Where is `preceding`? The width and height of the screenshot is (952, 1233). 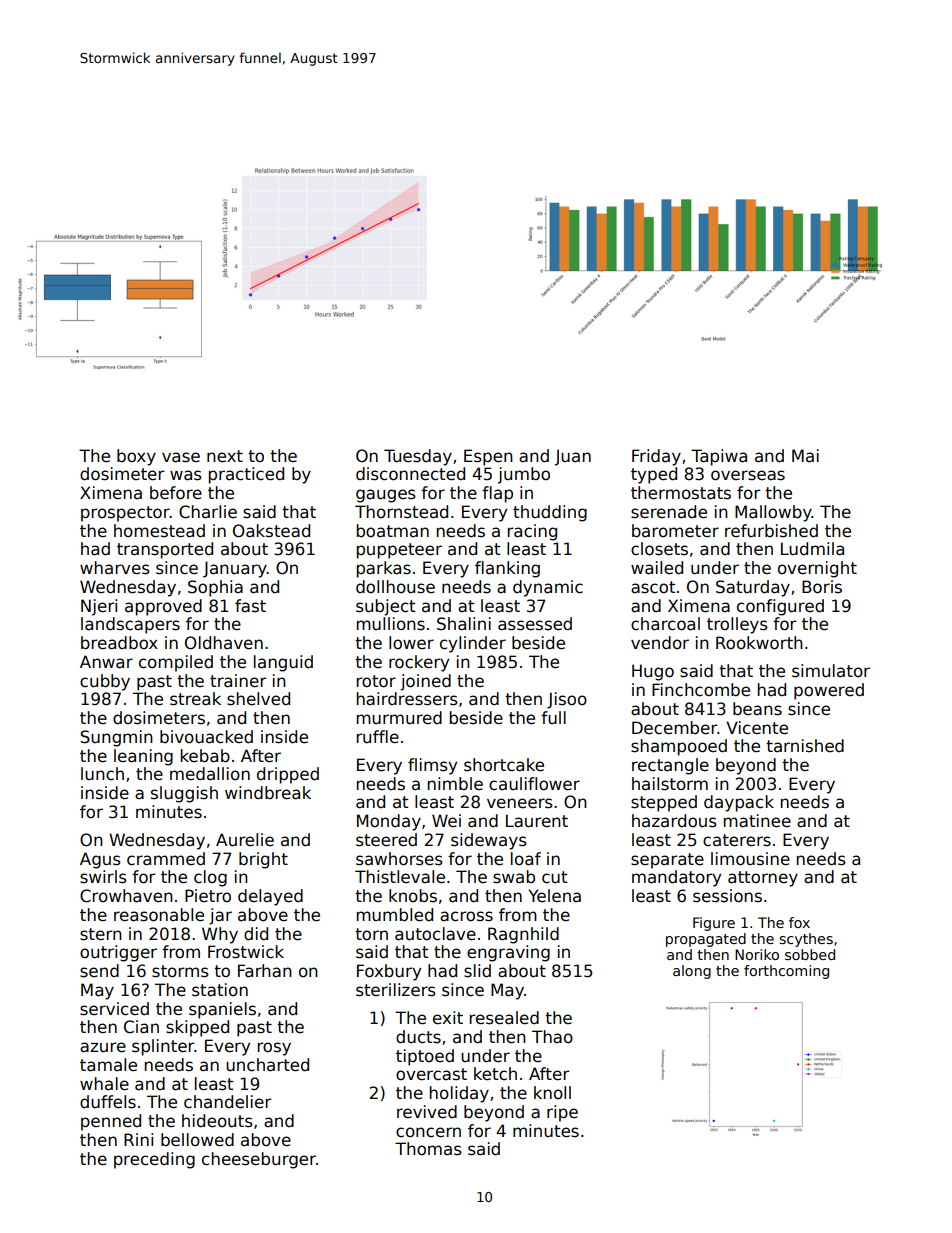 preceding is located at coordinates (154, 1160).
